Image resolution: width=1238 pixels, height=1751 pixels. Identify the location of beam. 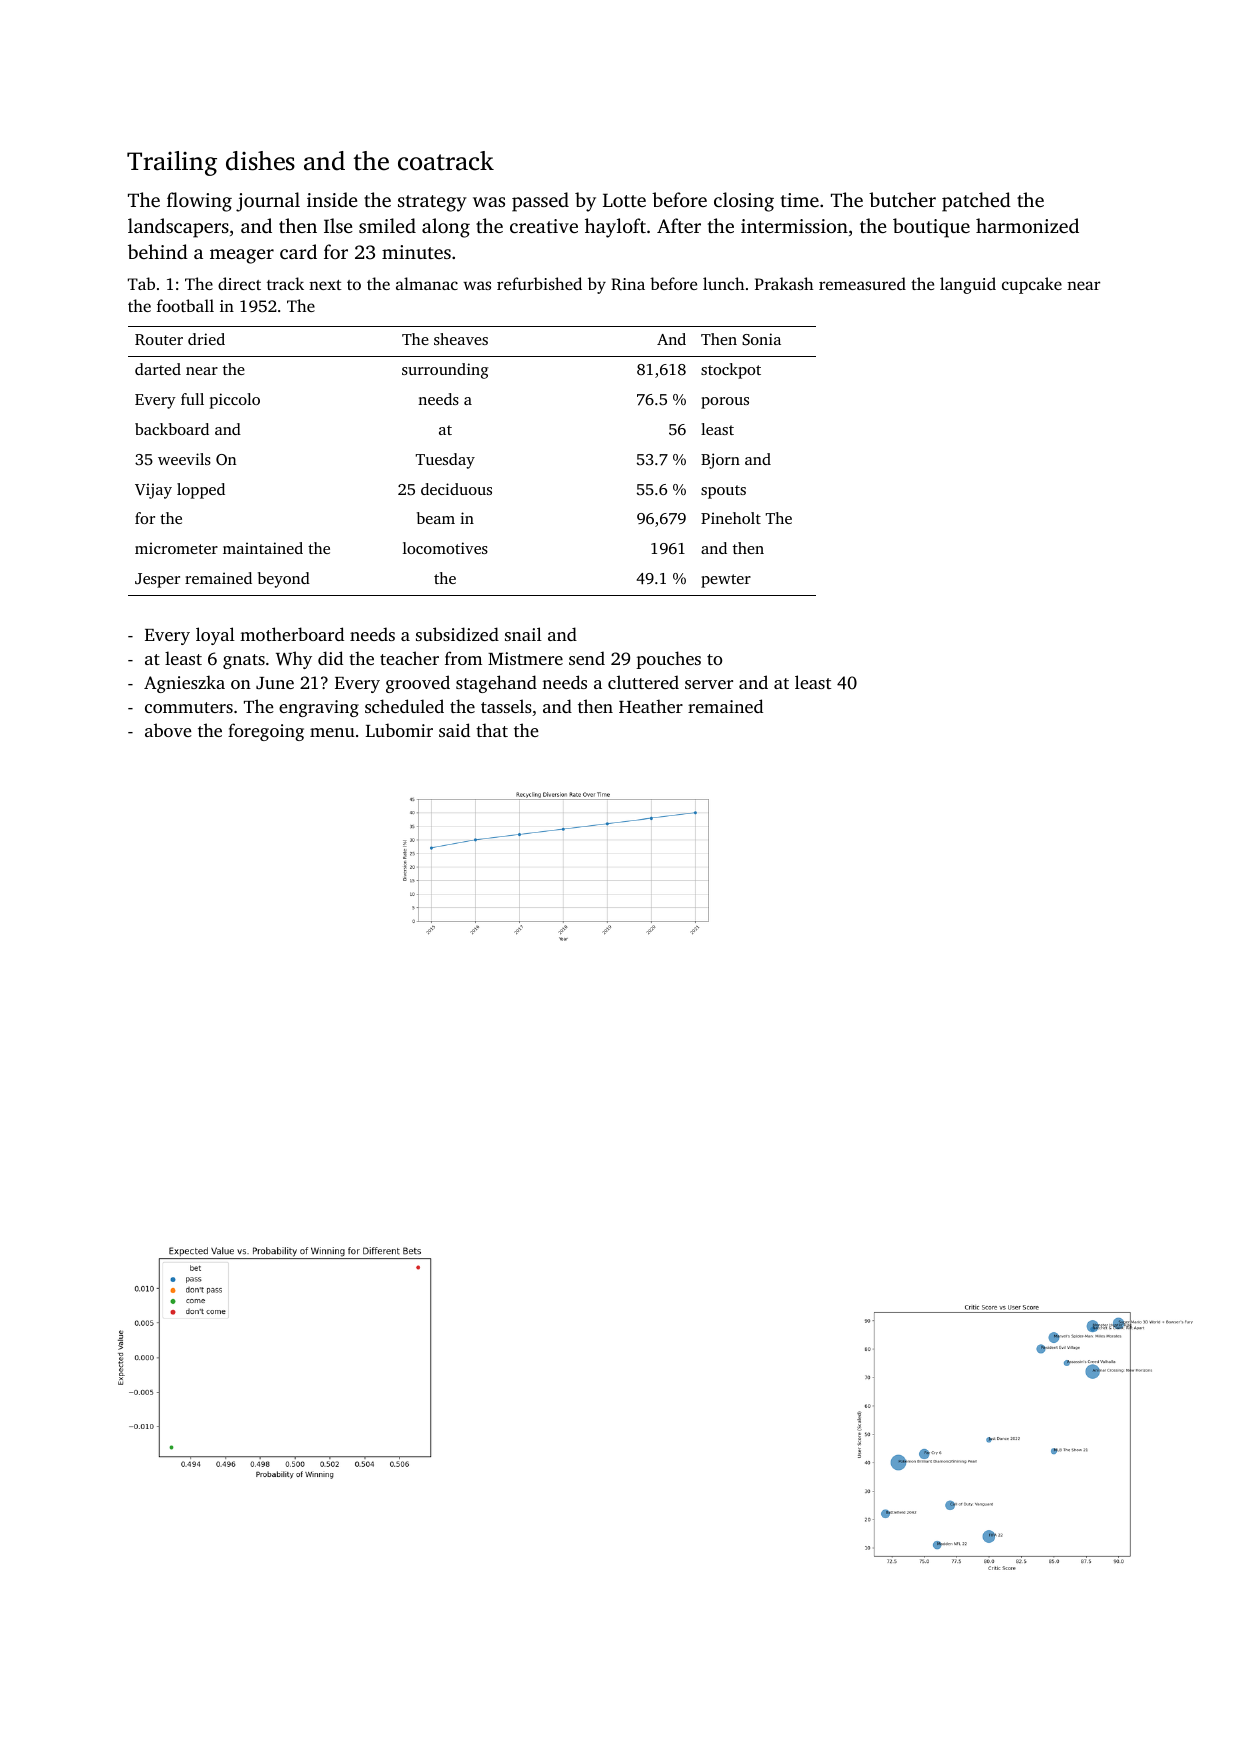
(436, 518).
